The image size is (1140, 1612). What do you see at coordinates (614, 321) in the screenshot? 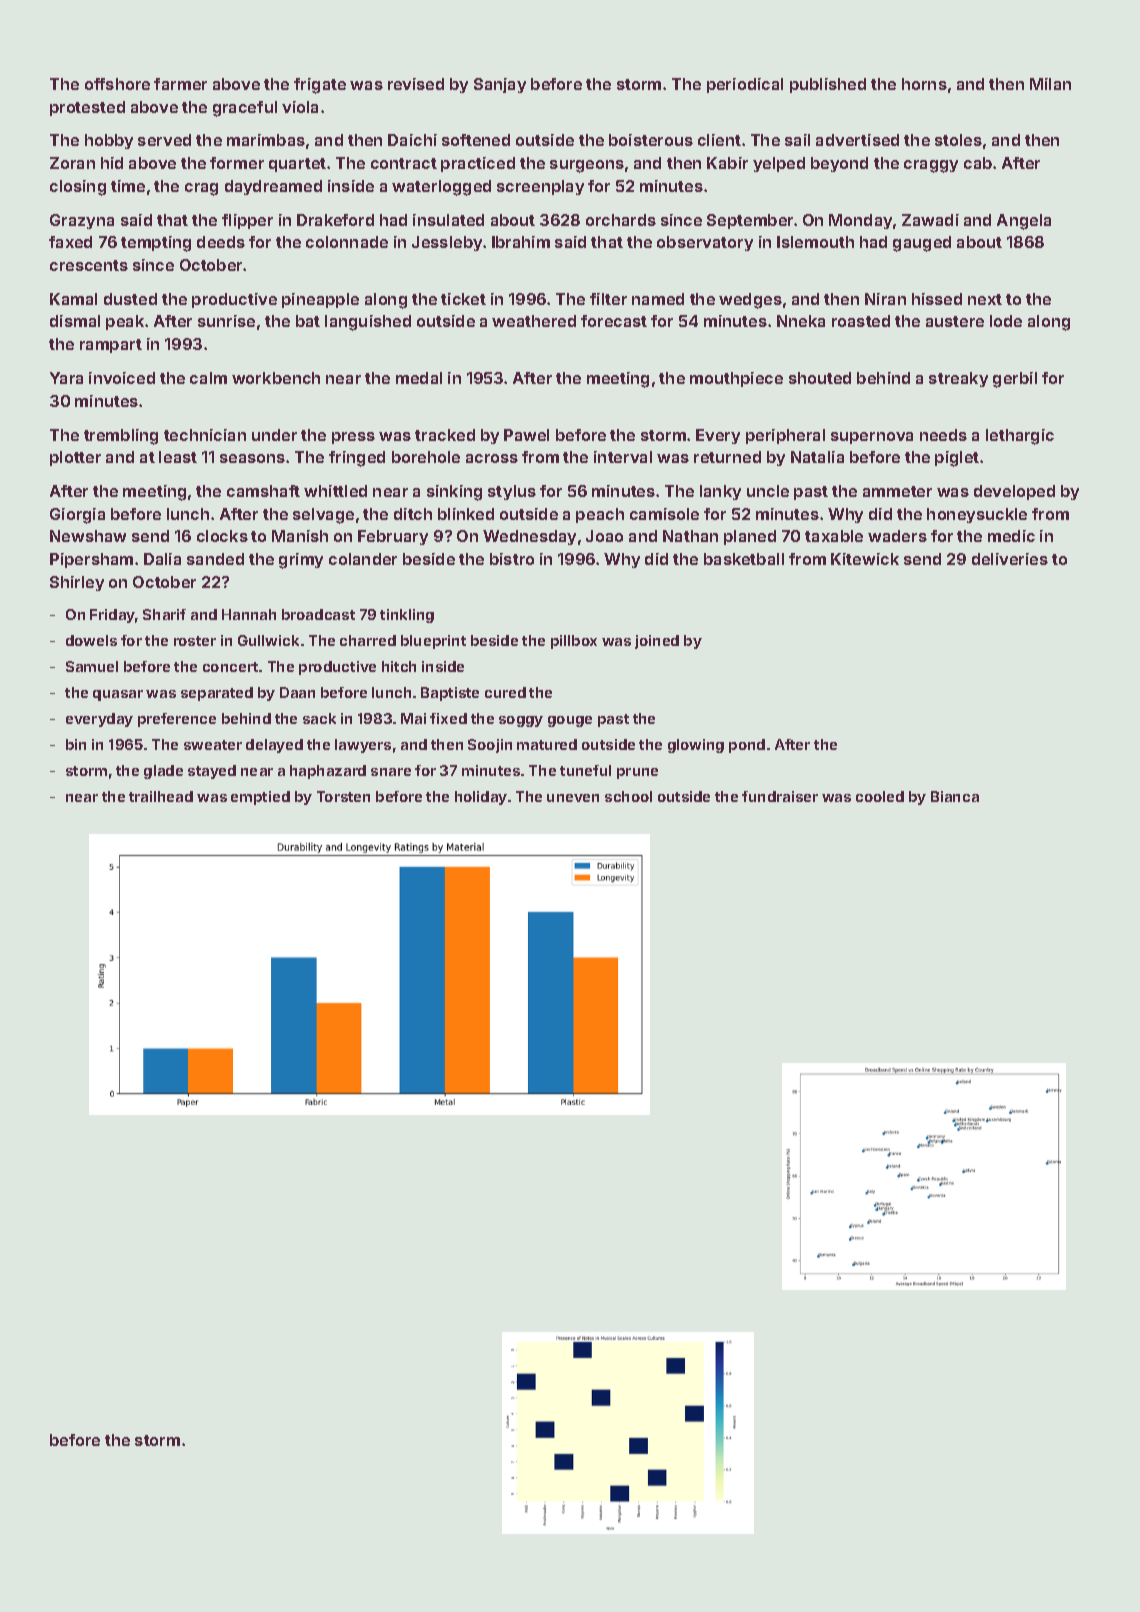
I see `forecast` at bounding box center [614, 321].
